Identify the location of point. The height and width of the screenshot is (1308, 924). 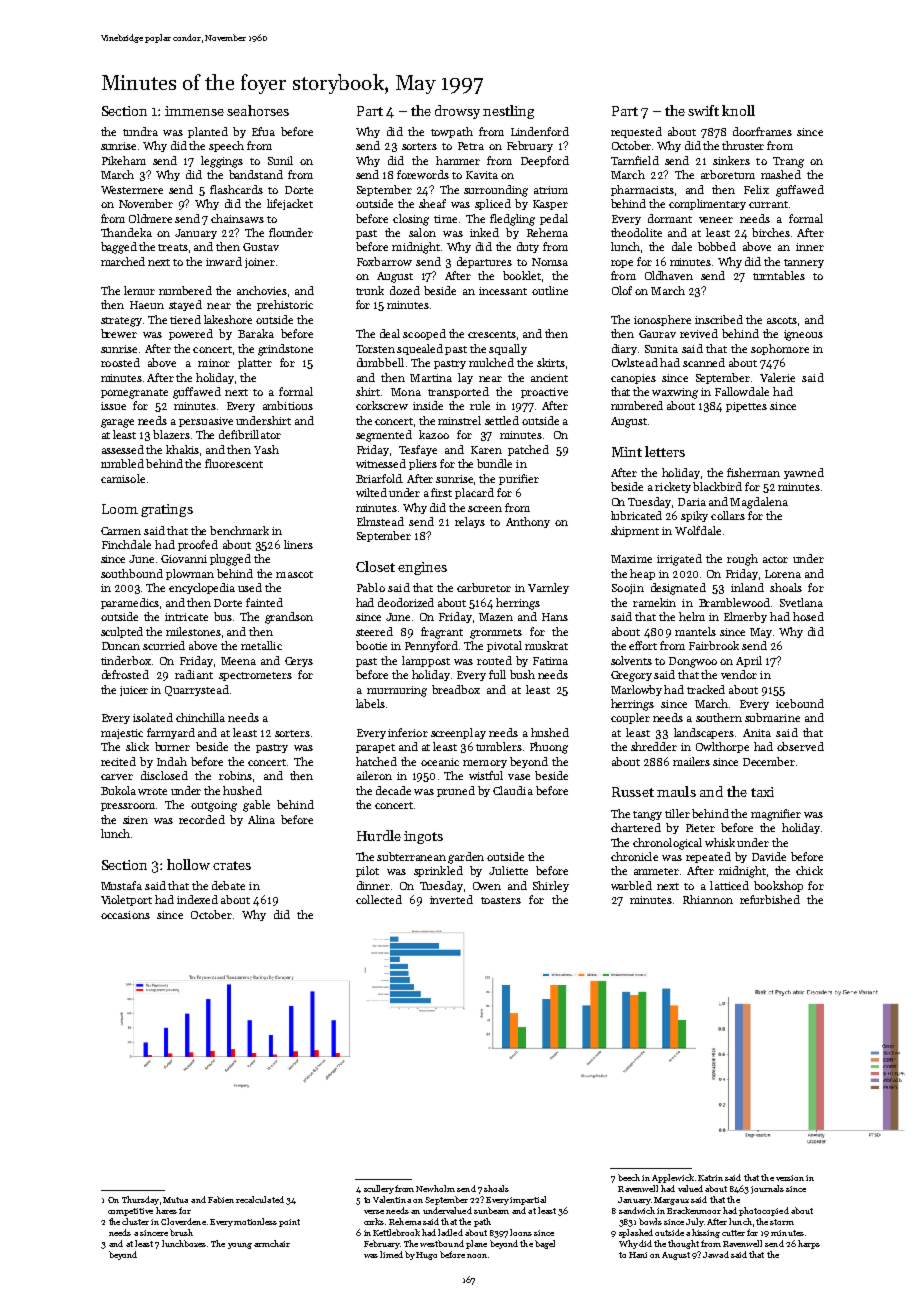
(289, 1223).
